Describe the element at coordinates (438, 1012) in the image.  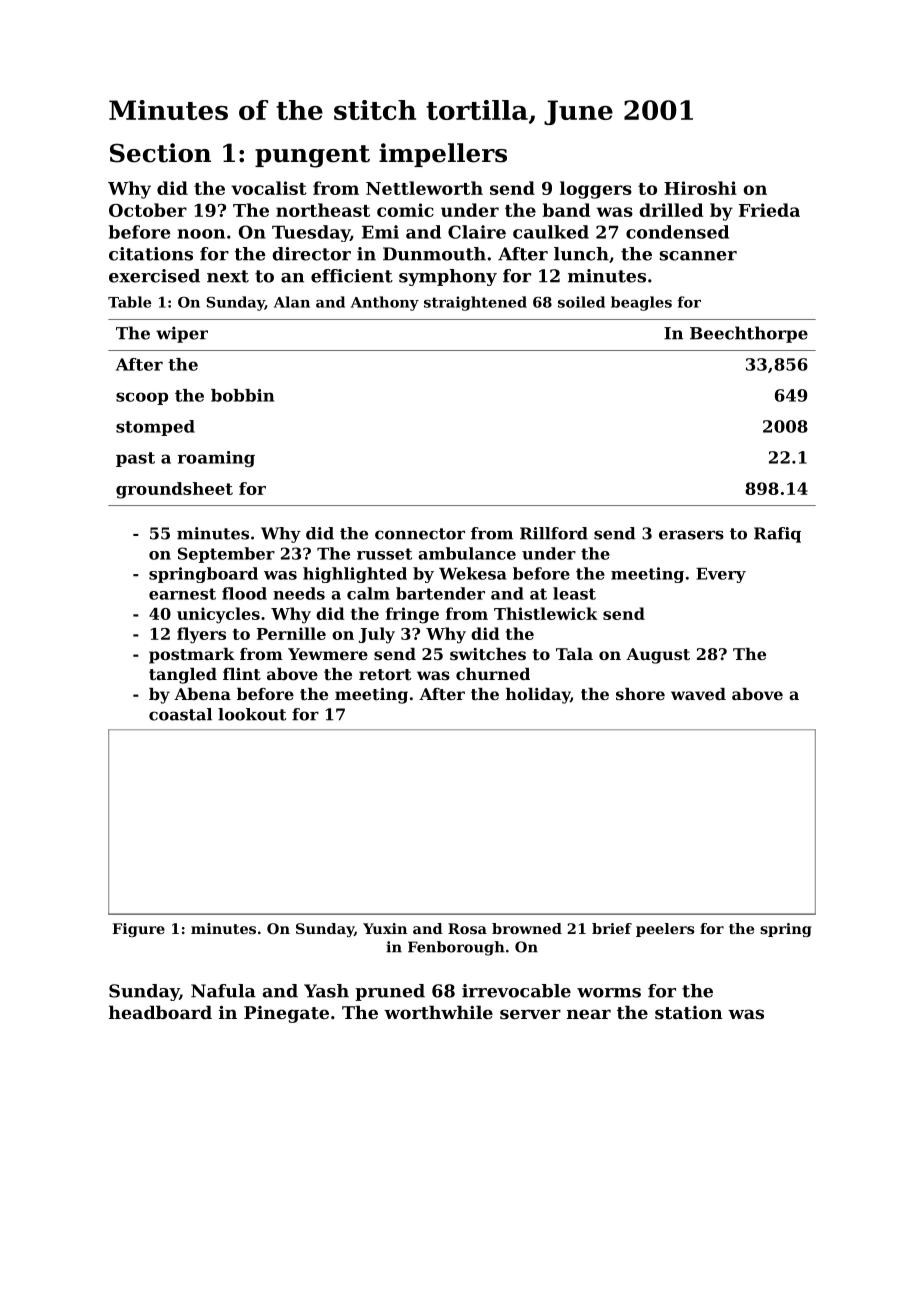
I see `worthwhile` at that location.
